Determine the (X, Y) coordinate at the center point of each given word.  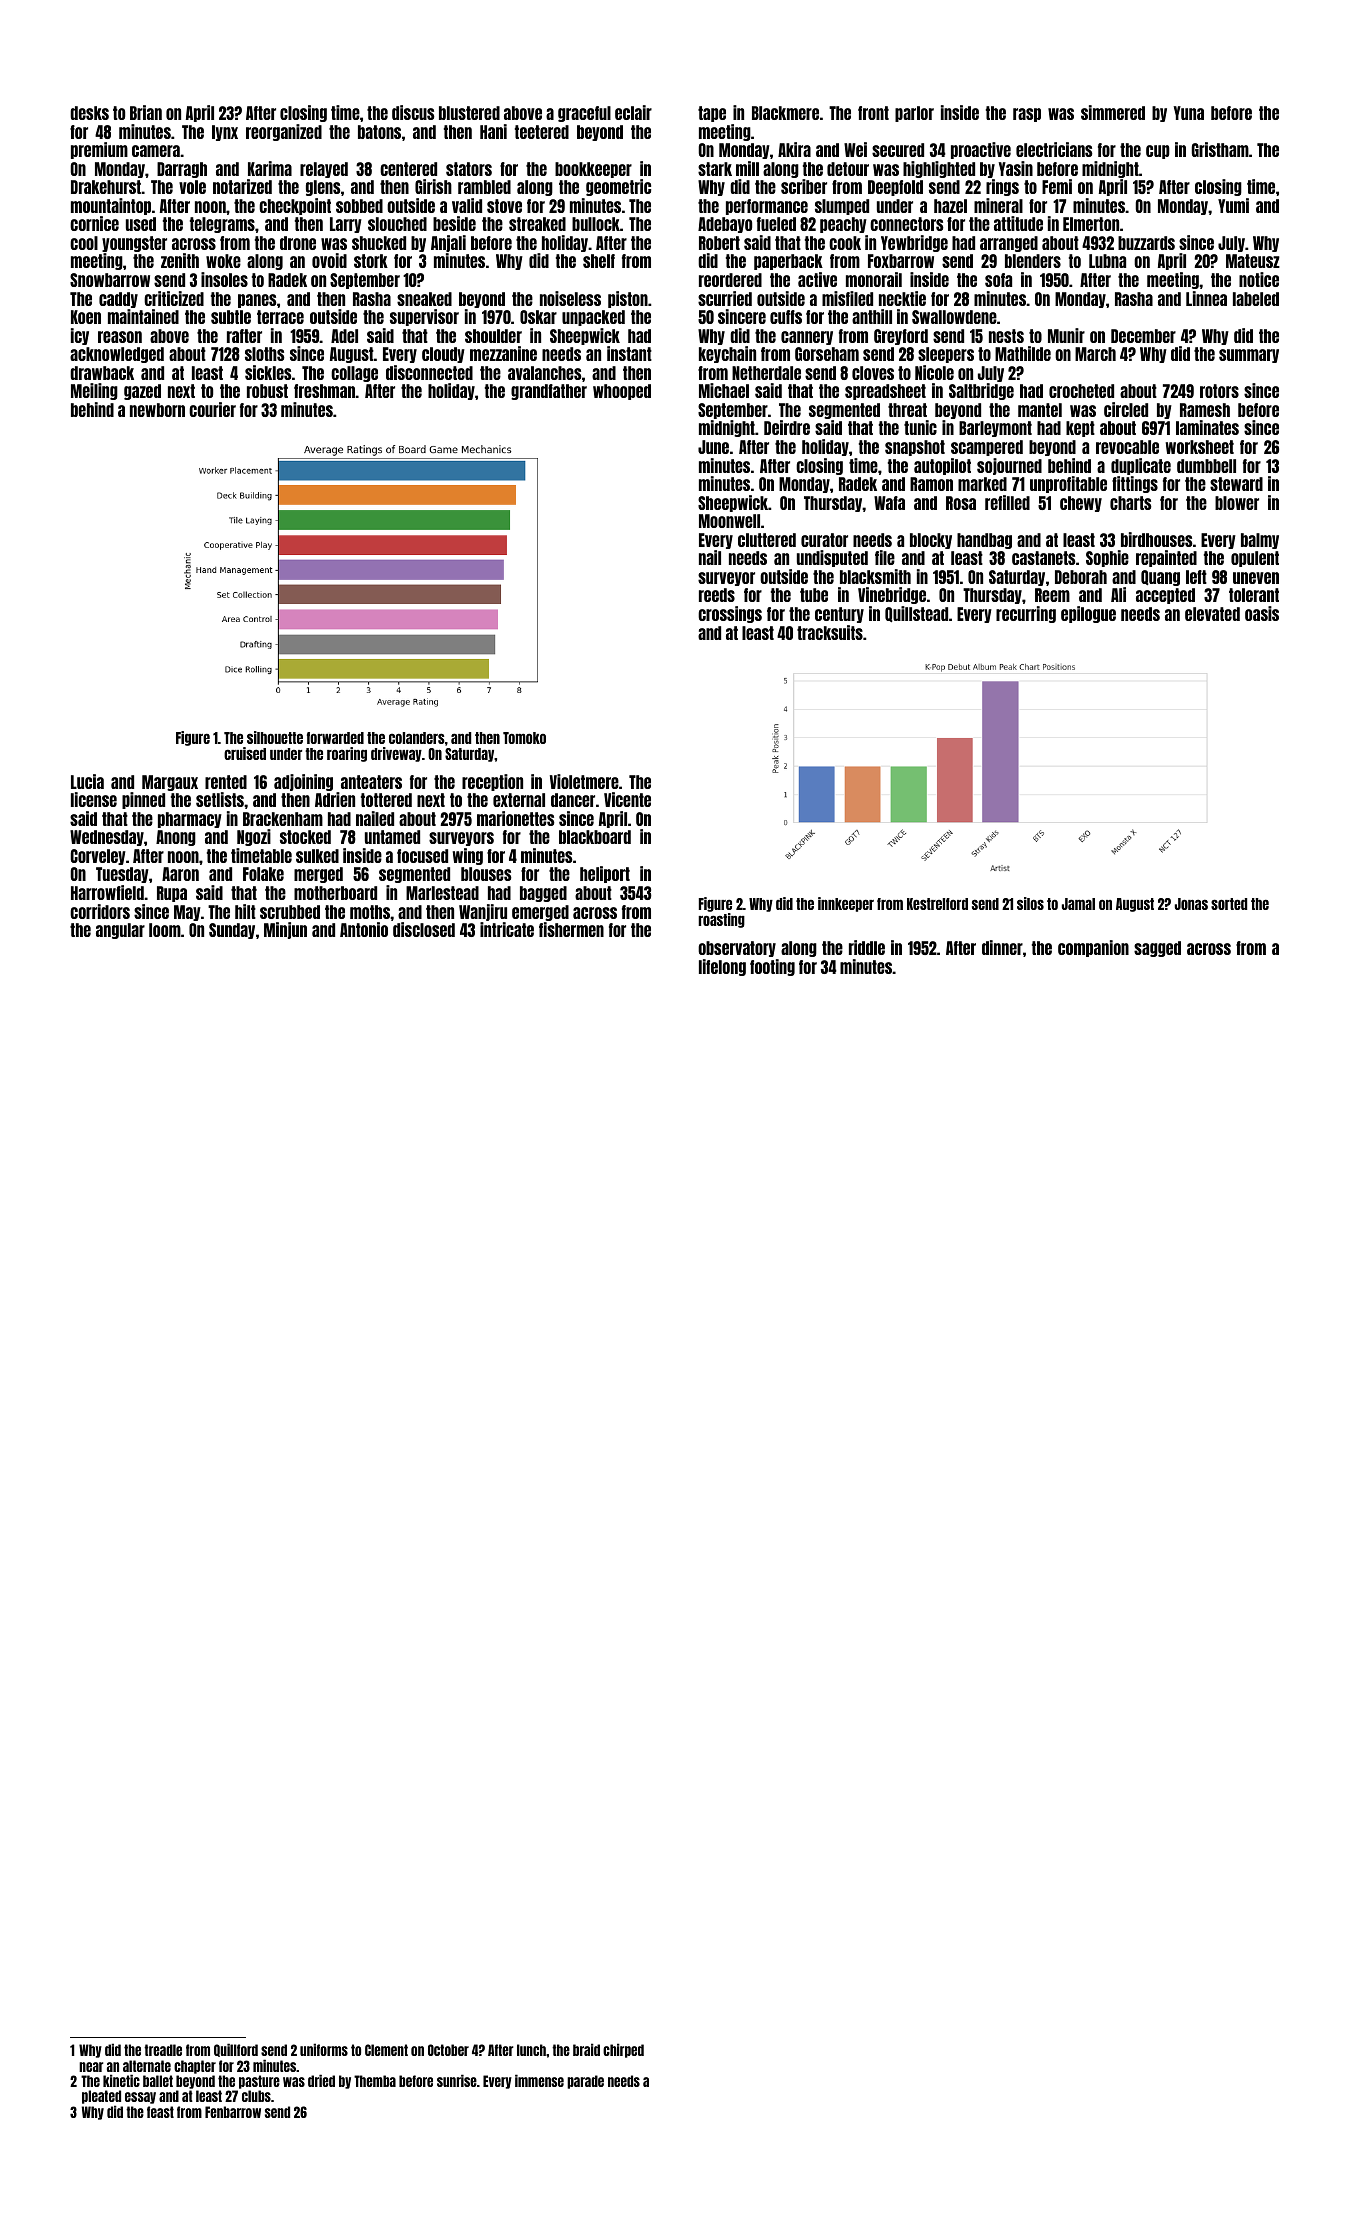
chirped (623, 2050)
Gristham (1220, 149)
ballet (158, 2081)
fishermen (571, 929)
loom (165, 930)
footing (772, 967)
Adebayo (725, 225)
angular (120, 931)
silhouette (275, 737)
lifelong (722, 967)
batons (379, 132)
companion (1093, 948)
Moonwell (729, 521)
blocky (931, 541)
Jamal (1078, 904)
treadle (163, 2050)
